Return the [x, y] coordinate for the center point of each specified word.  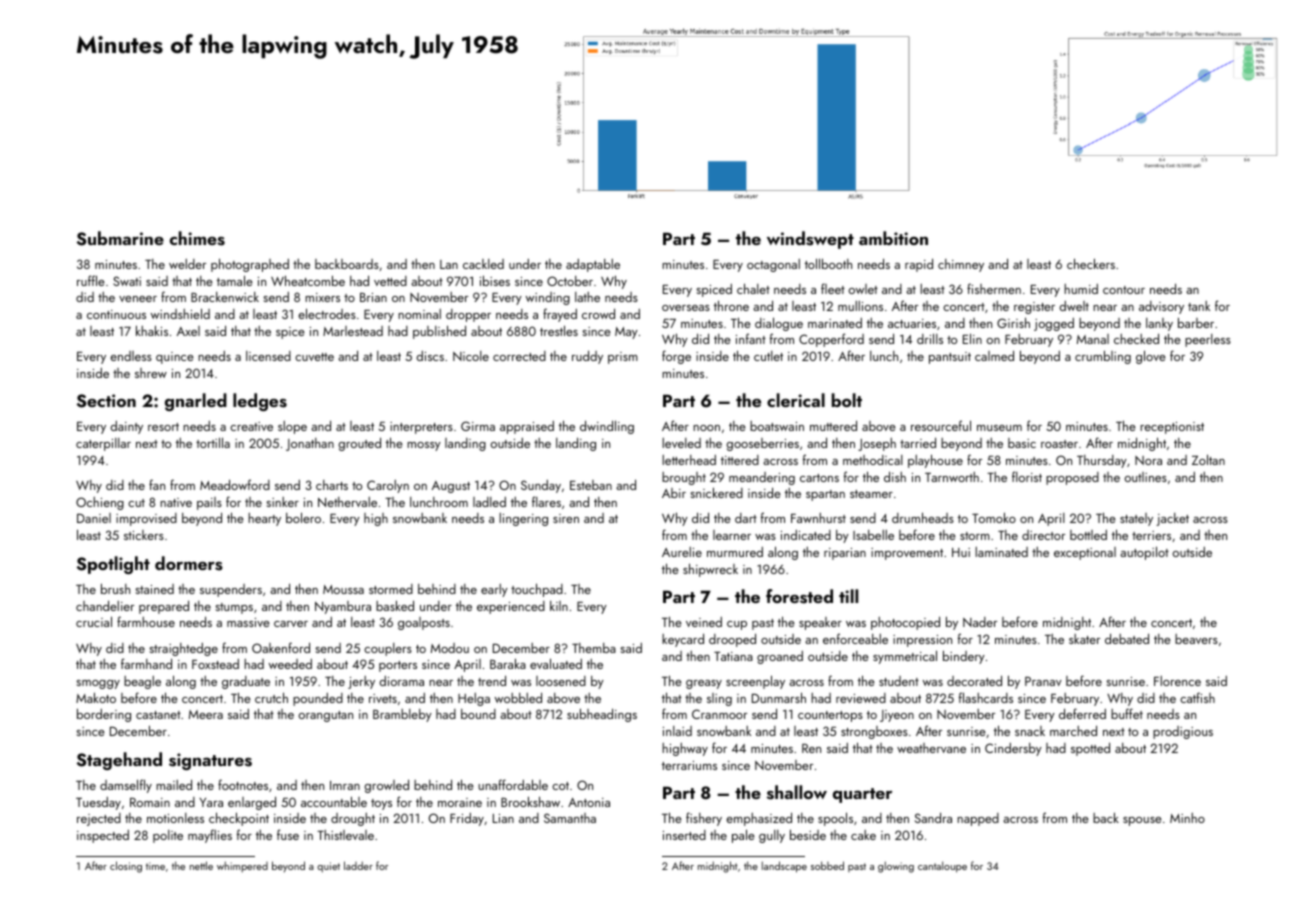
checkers [1091, 263]
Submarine [120, 238]
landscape [784, 867]
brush [115, 588]
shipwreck [710, 570]
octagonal [773, 265]
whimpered [242, 866]
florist [1027, 476]
